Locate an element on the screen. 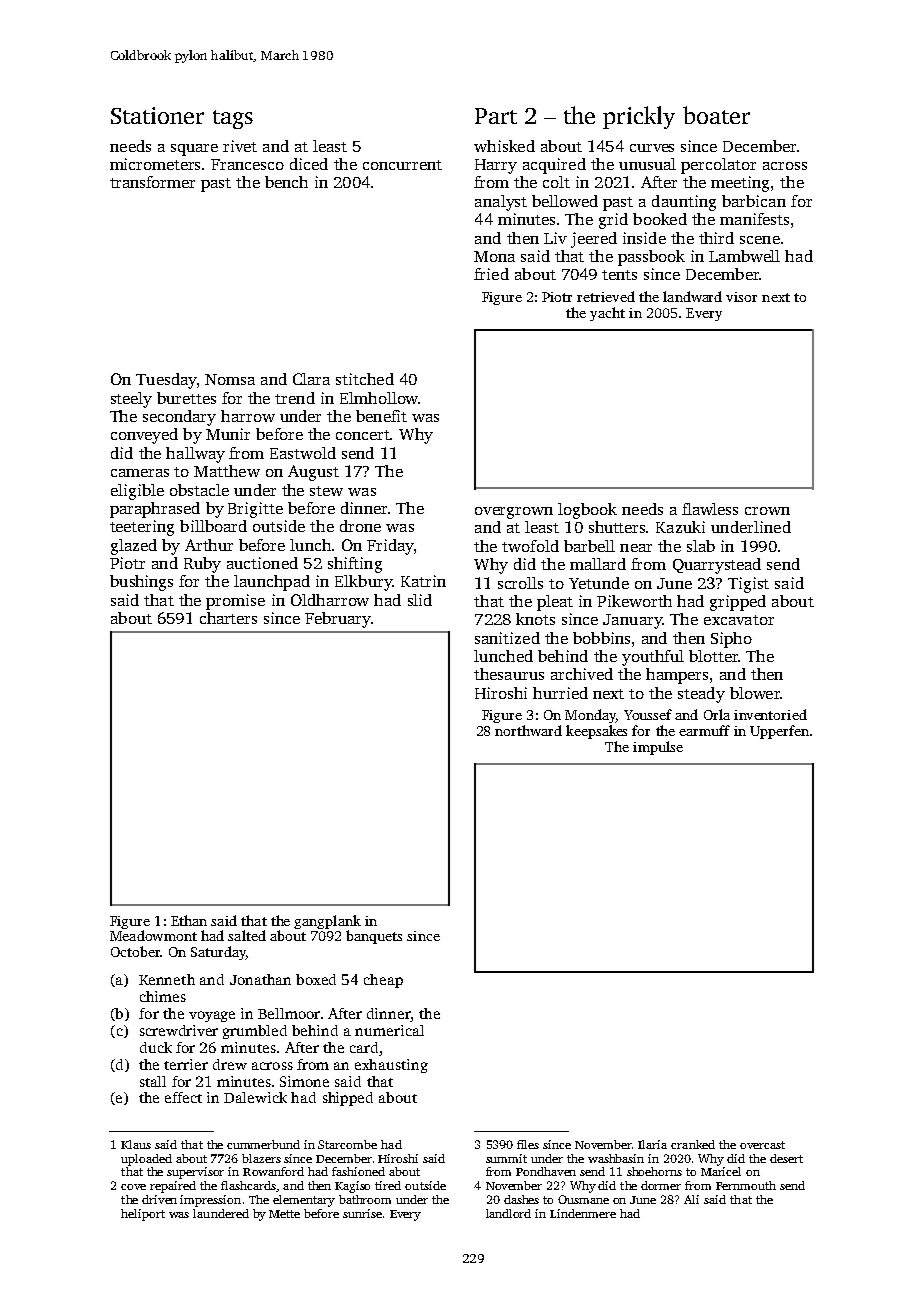 This screenshot has width=924, height=1308. charters is located at coordinates (228, 618).
